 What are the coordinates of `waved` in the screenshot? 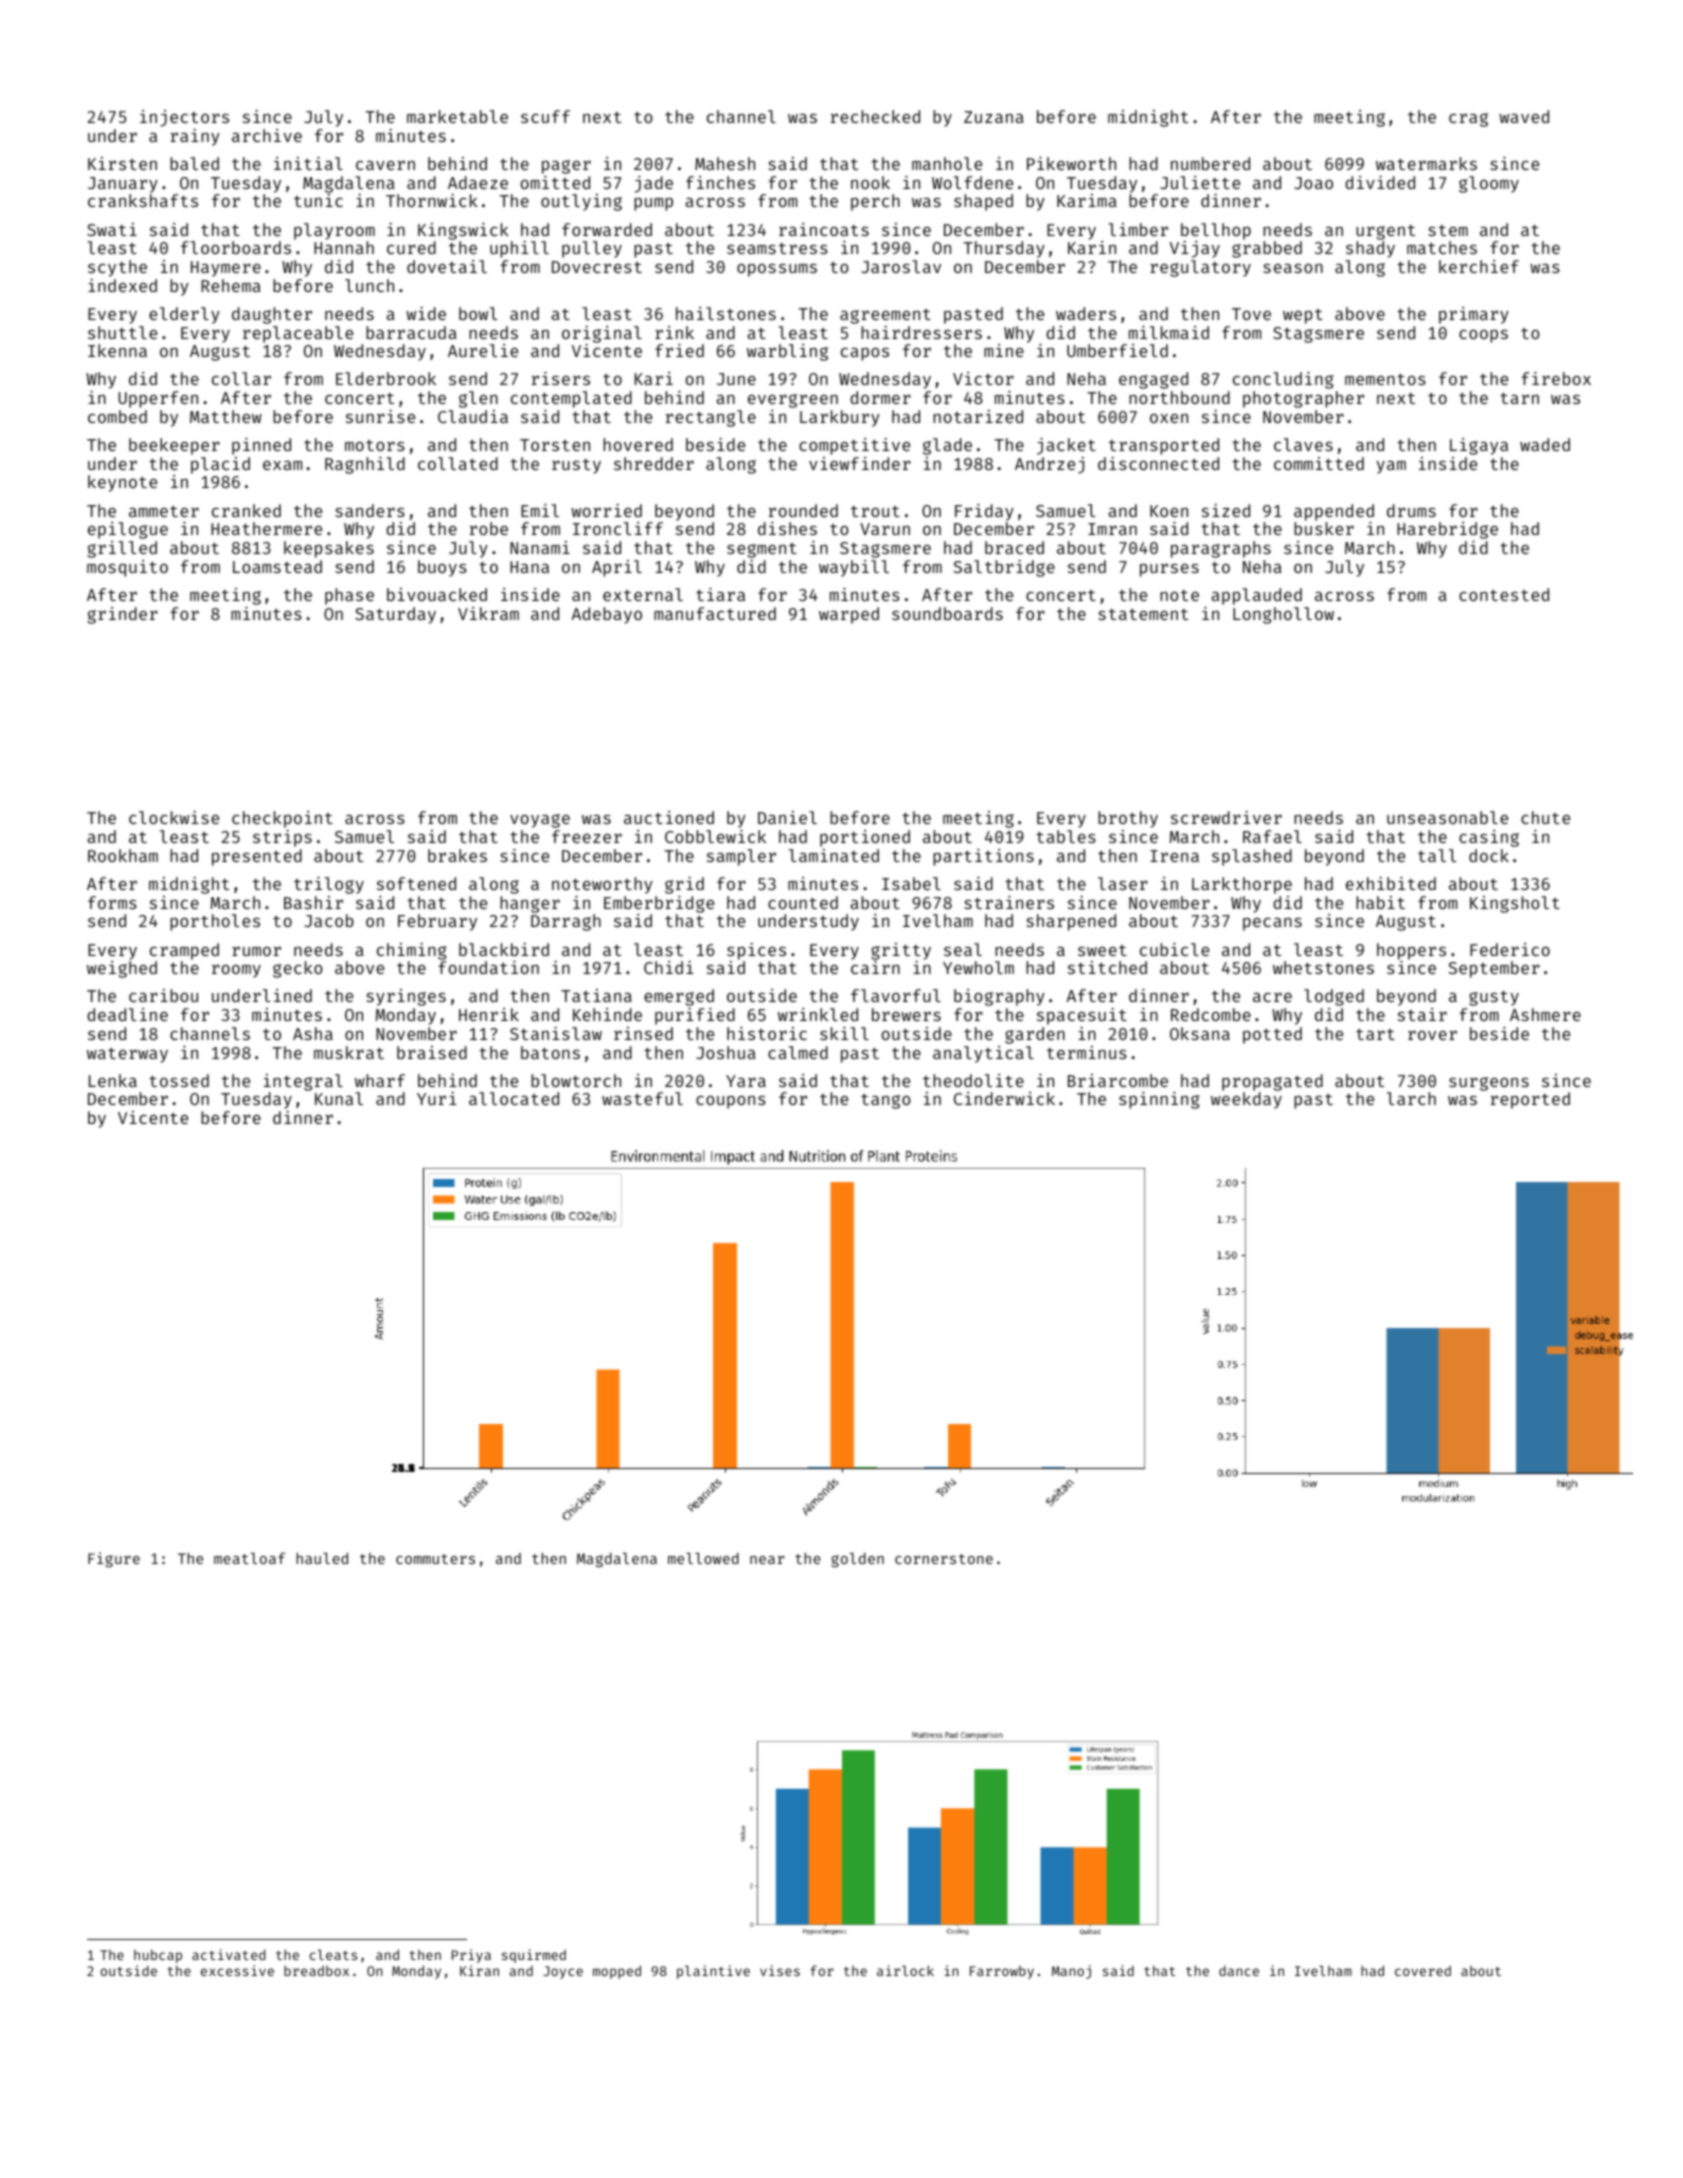 It's located at (1524, 116).
